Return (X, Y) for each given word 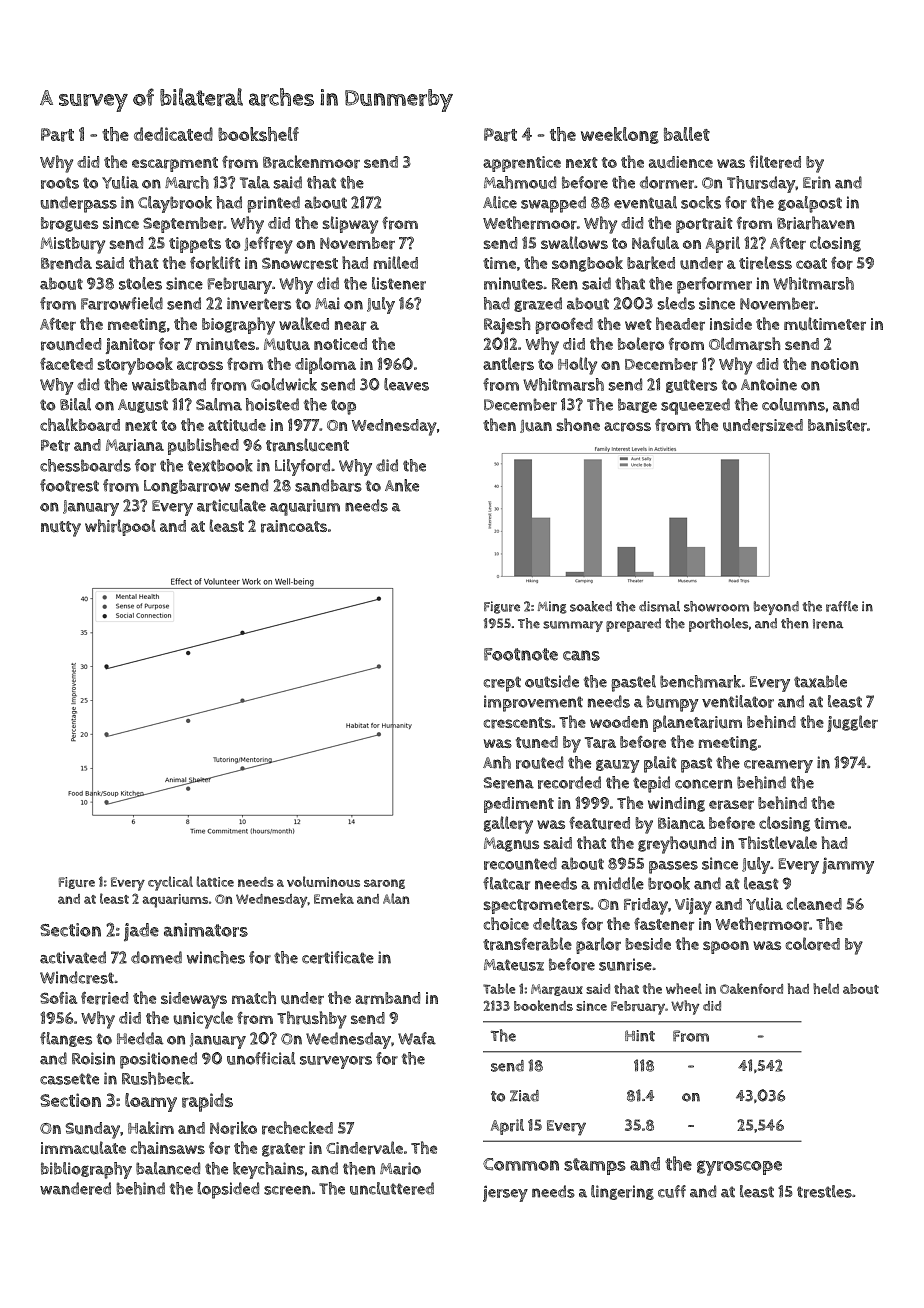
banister (837, 425)
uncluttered (392, 1188)
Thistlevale (777, 842)
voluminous (323, 881)
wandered (75, 1188)
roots (60, 183)
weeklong (620, 135)
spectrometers (536, 906)
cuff (672, 1191)
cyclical (170, 883)
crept (502, 684)
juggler (852, 723)
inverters (259, 303)
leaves (406, 384)
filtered (775, 162)
